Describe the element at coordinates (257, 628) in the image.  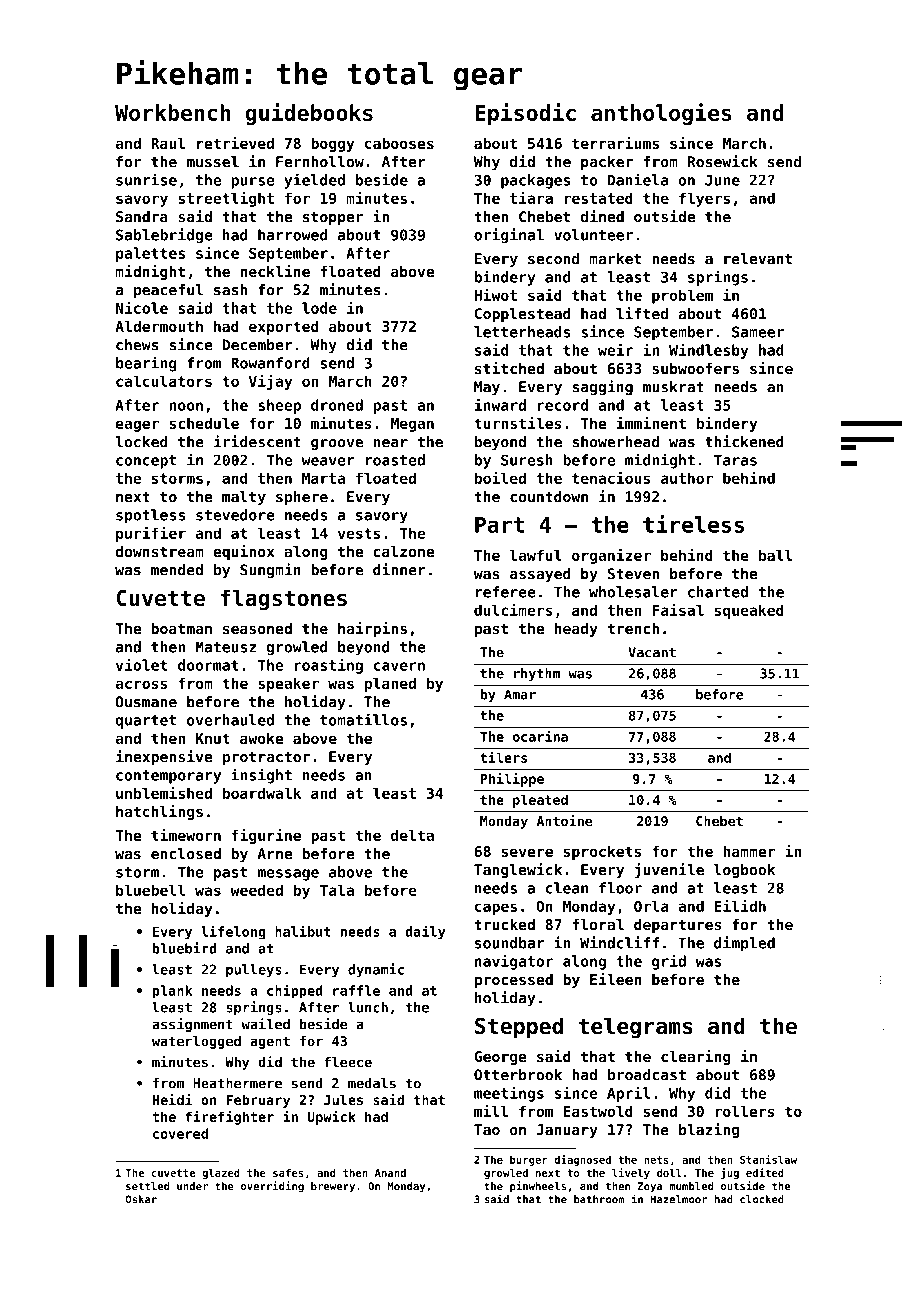
I see `seasoned` at that location.
